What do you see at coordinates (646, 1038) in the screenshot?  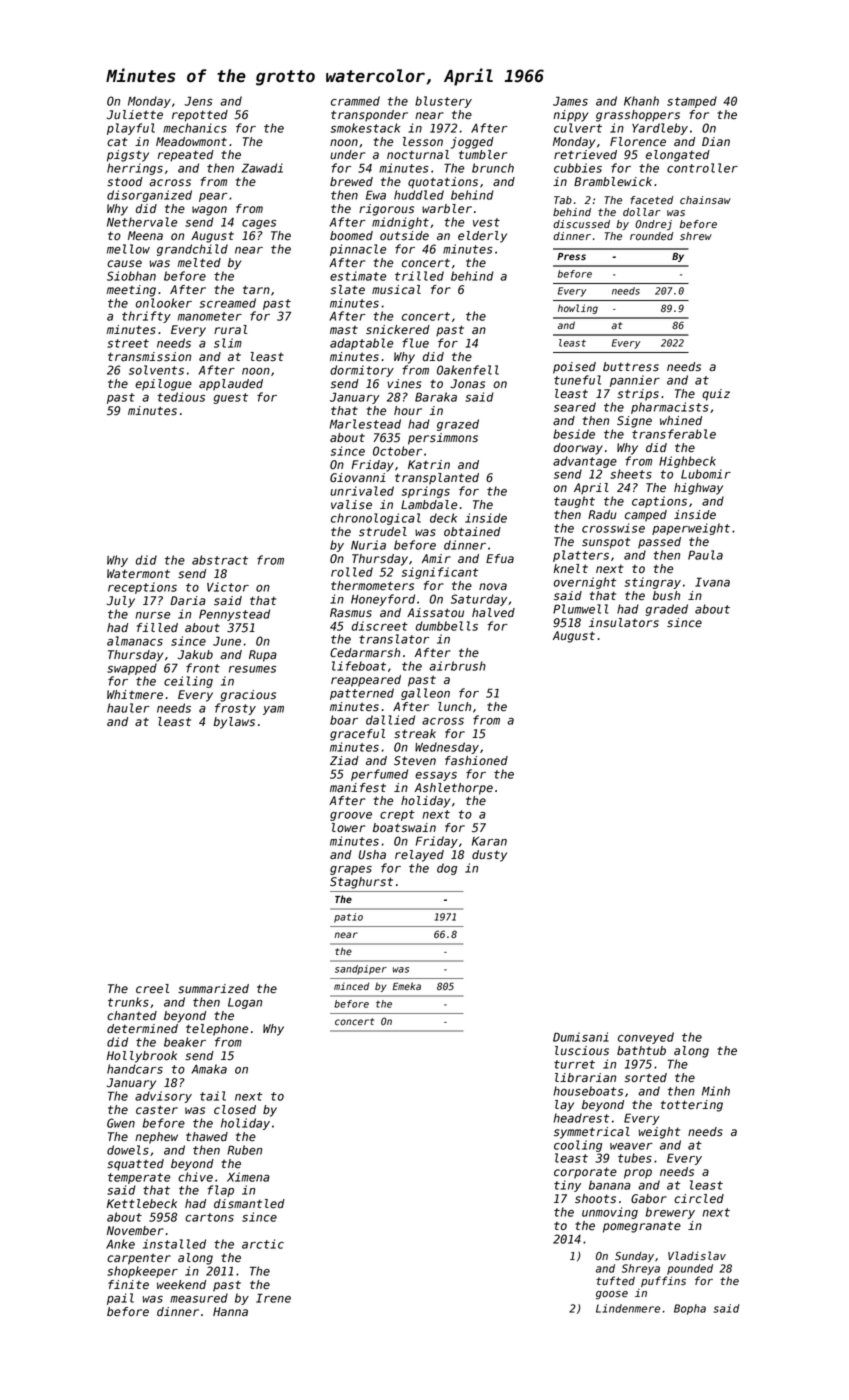 I see `conveyed` at bounding box center [646, 1038].
